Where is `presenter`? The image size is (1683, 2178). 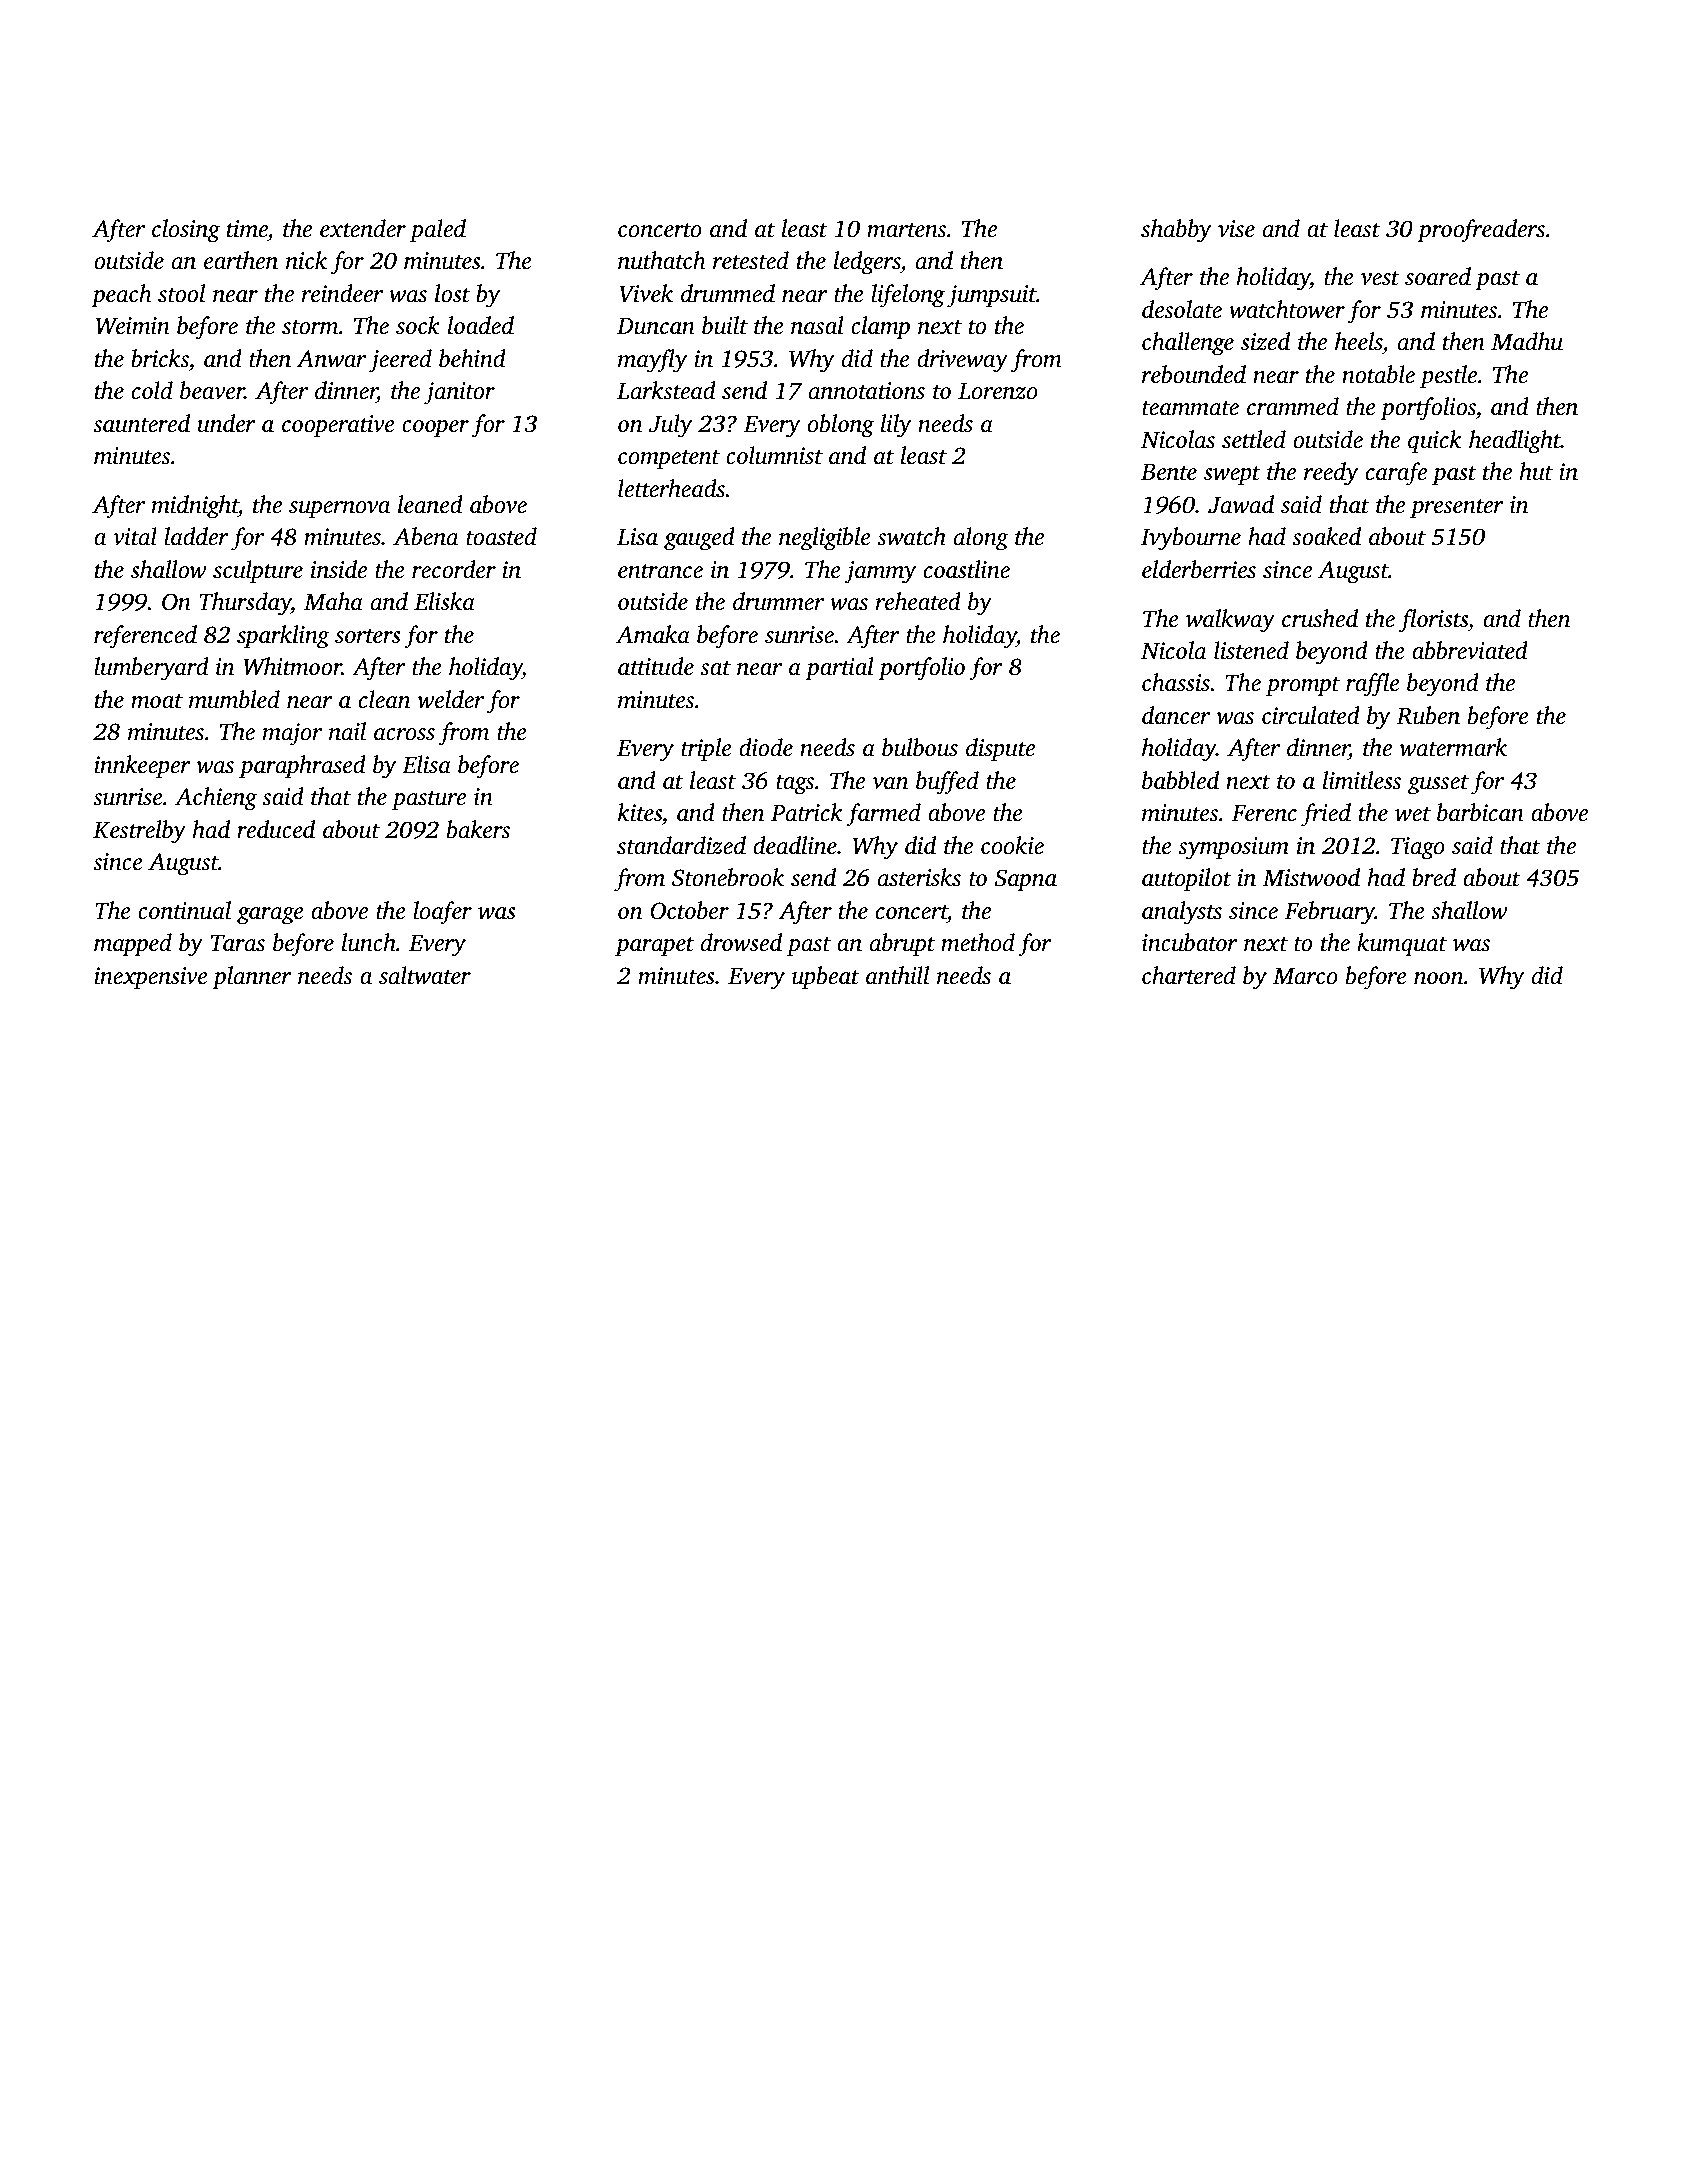
presenter is located at coordinates (1457, 509).
